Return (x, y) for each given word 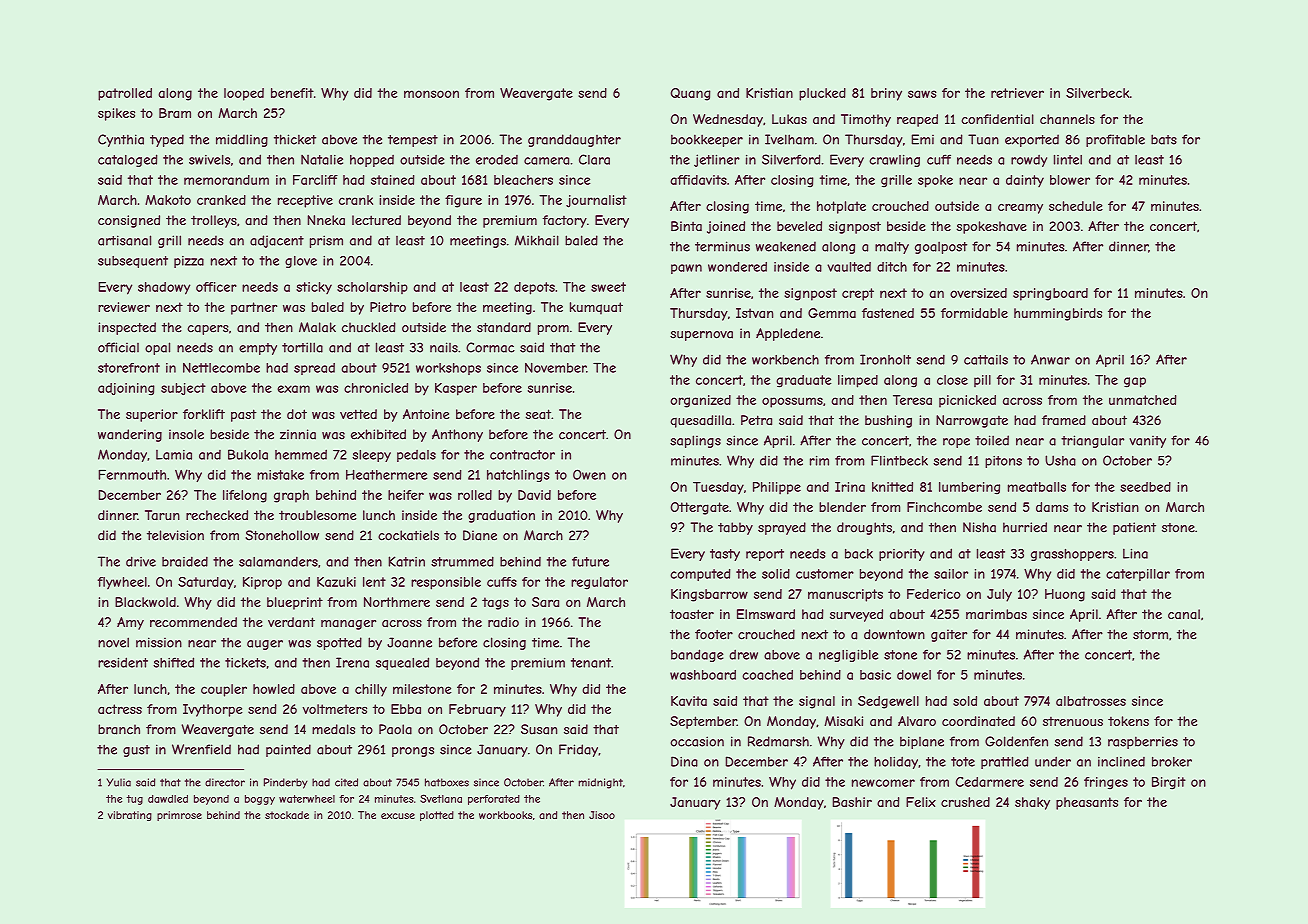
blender (842, 507)
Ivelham (789, 139)
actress (120, 709)
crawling (894, 160)
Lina (1135, 553)
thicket (295, 139)
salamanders (278, 561)
